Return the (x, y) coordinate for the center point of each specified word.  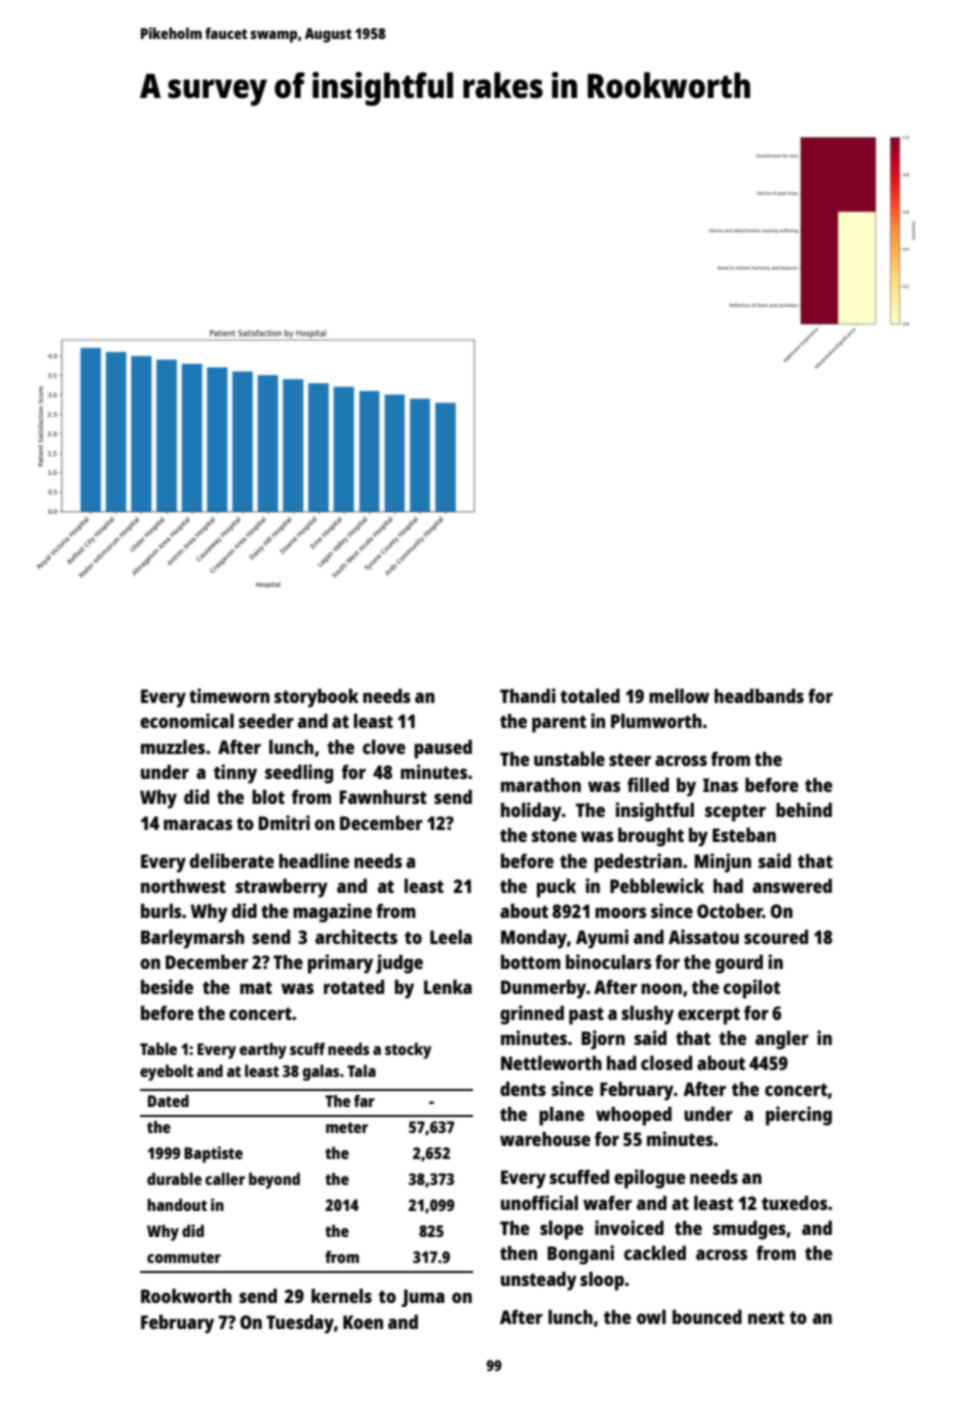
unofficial (539, 1202)
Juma (423, 1298)
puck (556, 888)
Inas (720, 785)
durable (174, 1178)
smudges (749, 1230)
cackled (655, 1252)
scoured (776, 936)
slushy (648, 1015)
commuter (184, 1257)
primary (340, 964)
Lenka (448, 986)
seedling (299, 774)
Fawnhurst (383, 797)
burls (161, 910)
